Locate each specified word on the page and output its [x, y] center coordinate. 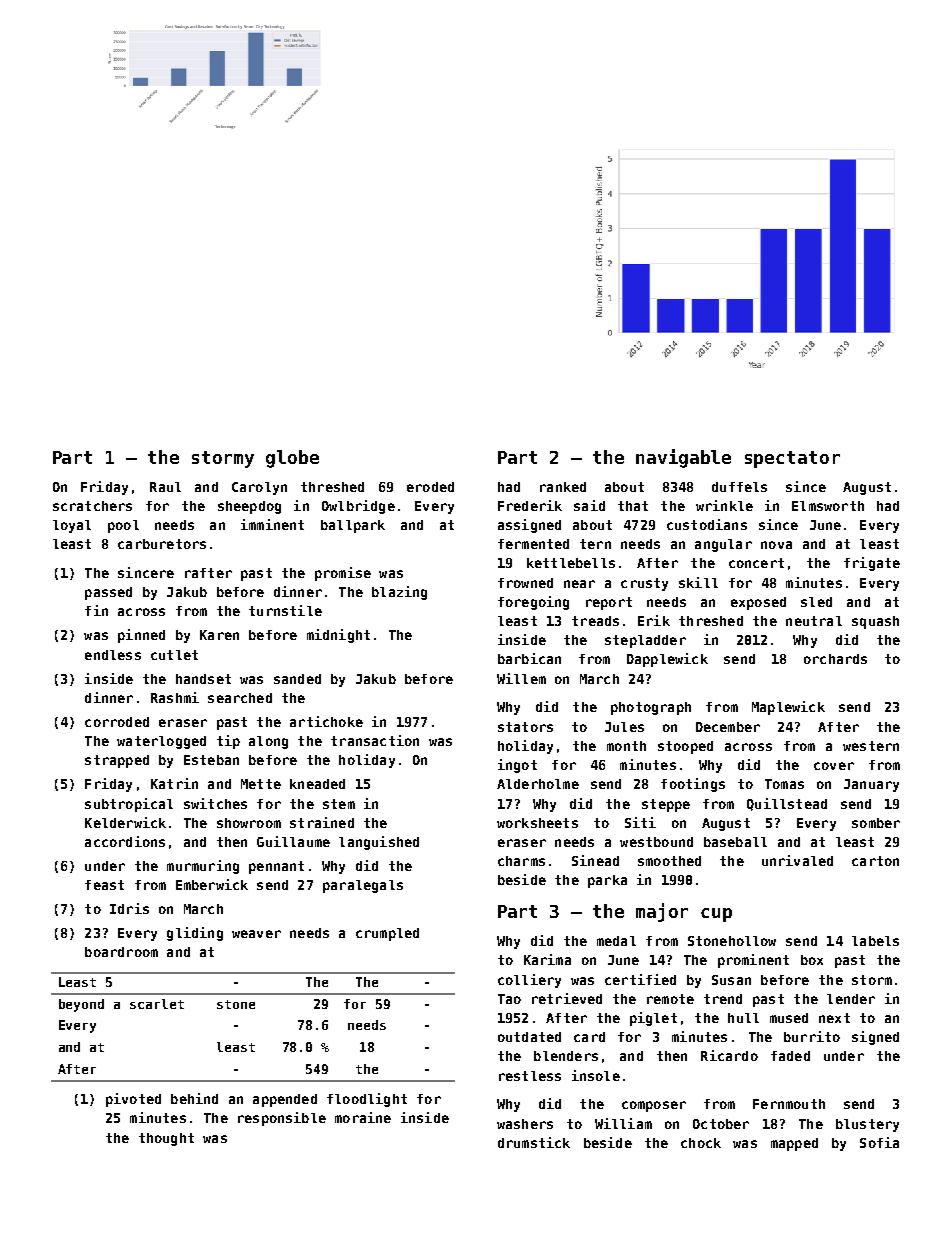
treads [595, 621]
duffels [739, 487]
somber [876, 823]
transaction [375, 740]
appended [285, 1100]
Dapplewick [667, 660]
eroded [430, 487]
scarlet [157, 1004]
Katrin [174, 783]
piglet [653, 1019]
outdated [529, 1037]
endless [113, 655]
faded [790, 1056]
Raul [165, 487]
